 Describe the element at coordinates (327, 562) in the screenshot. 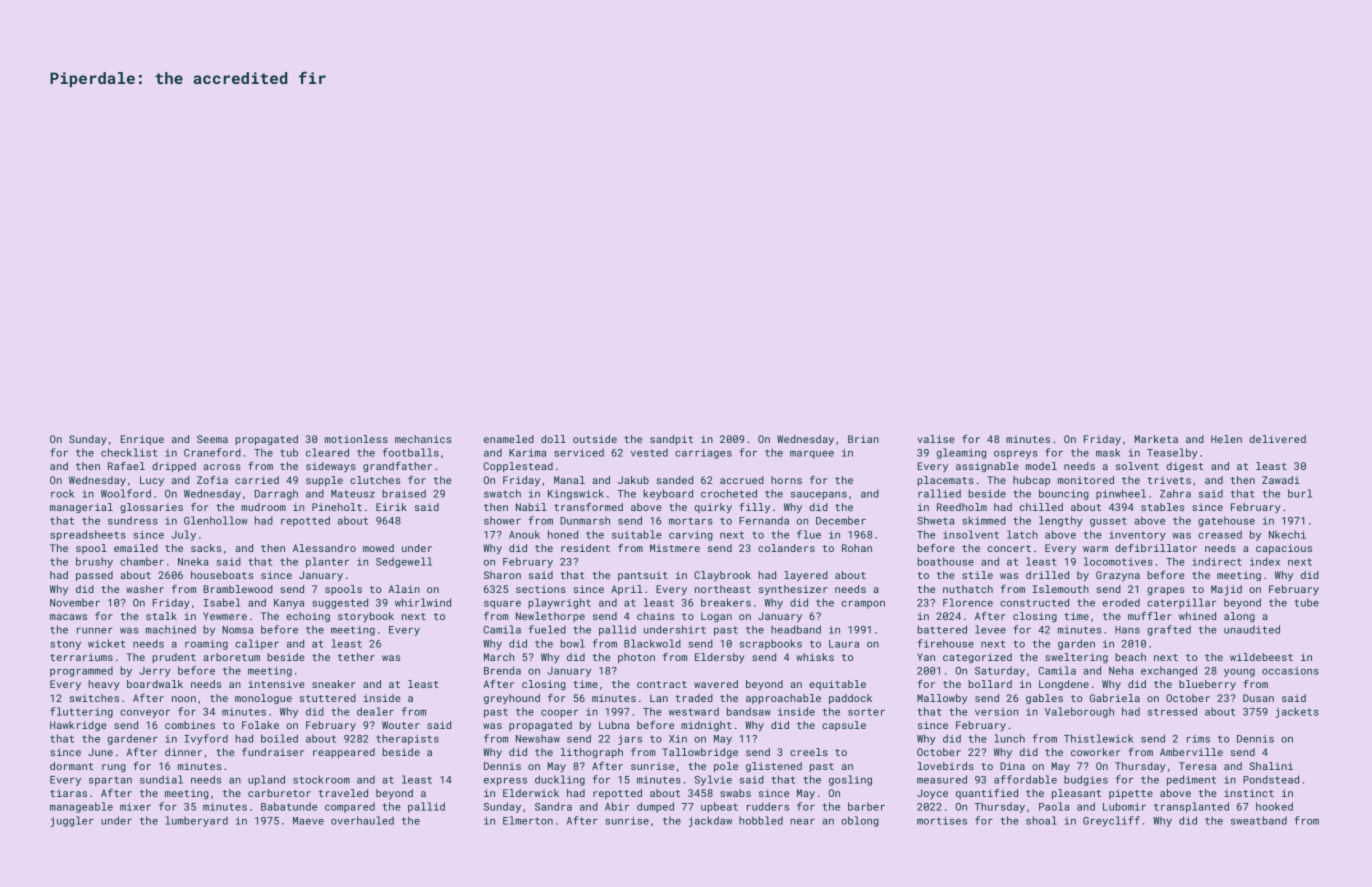

I see `planter` at that location.
